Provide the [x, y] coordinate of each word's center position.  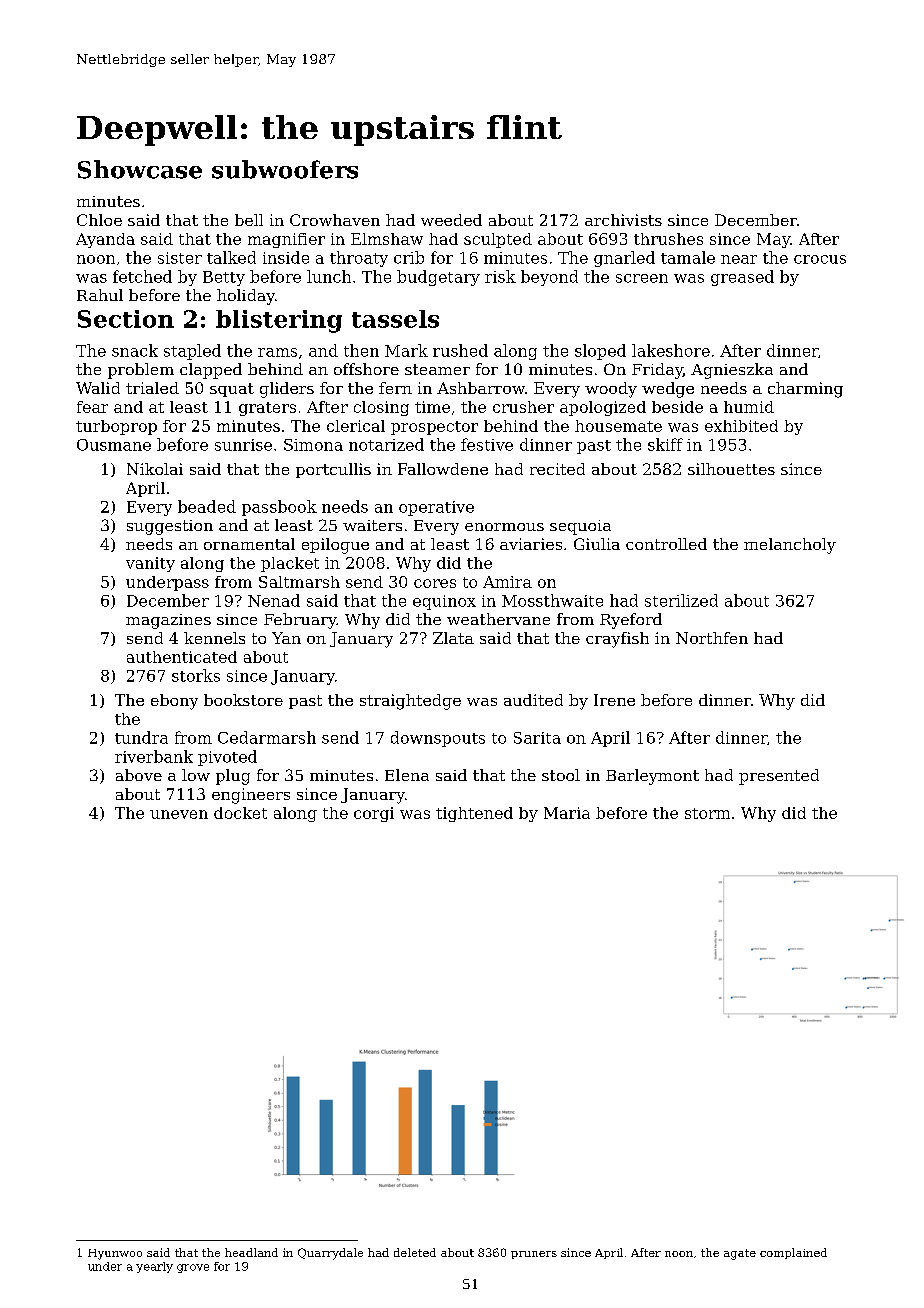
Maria [567, 813]
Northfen [712, 638]
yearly [154, 1267]
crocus [820, 259]
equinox [444, 602]
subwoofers [285, 169]
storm [707, 813]
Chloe [99, 220]
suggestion [170, 527]
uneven [179, 814]
